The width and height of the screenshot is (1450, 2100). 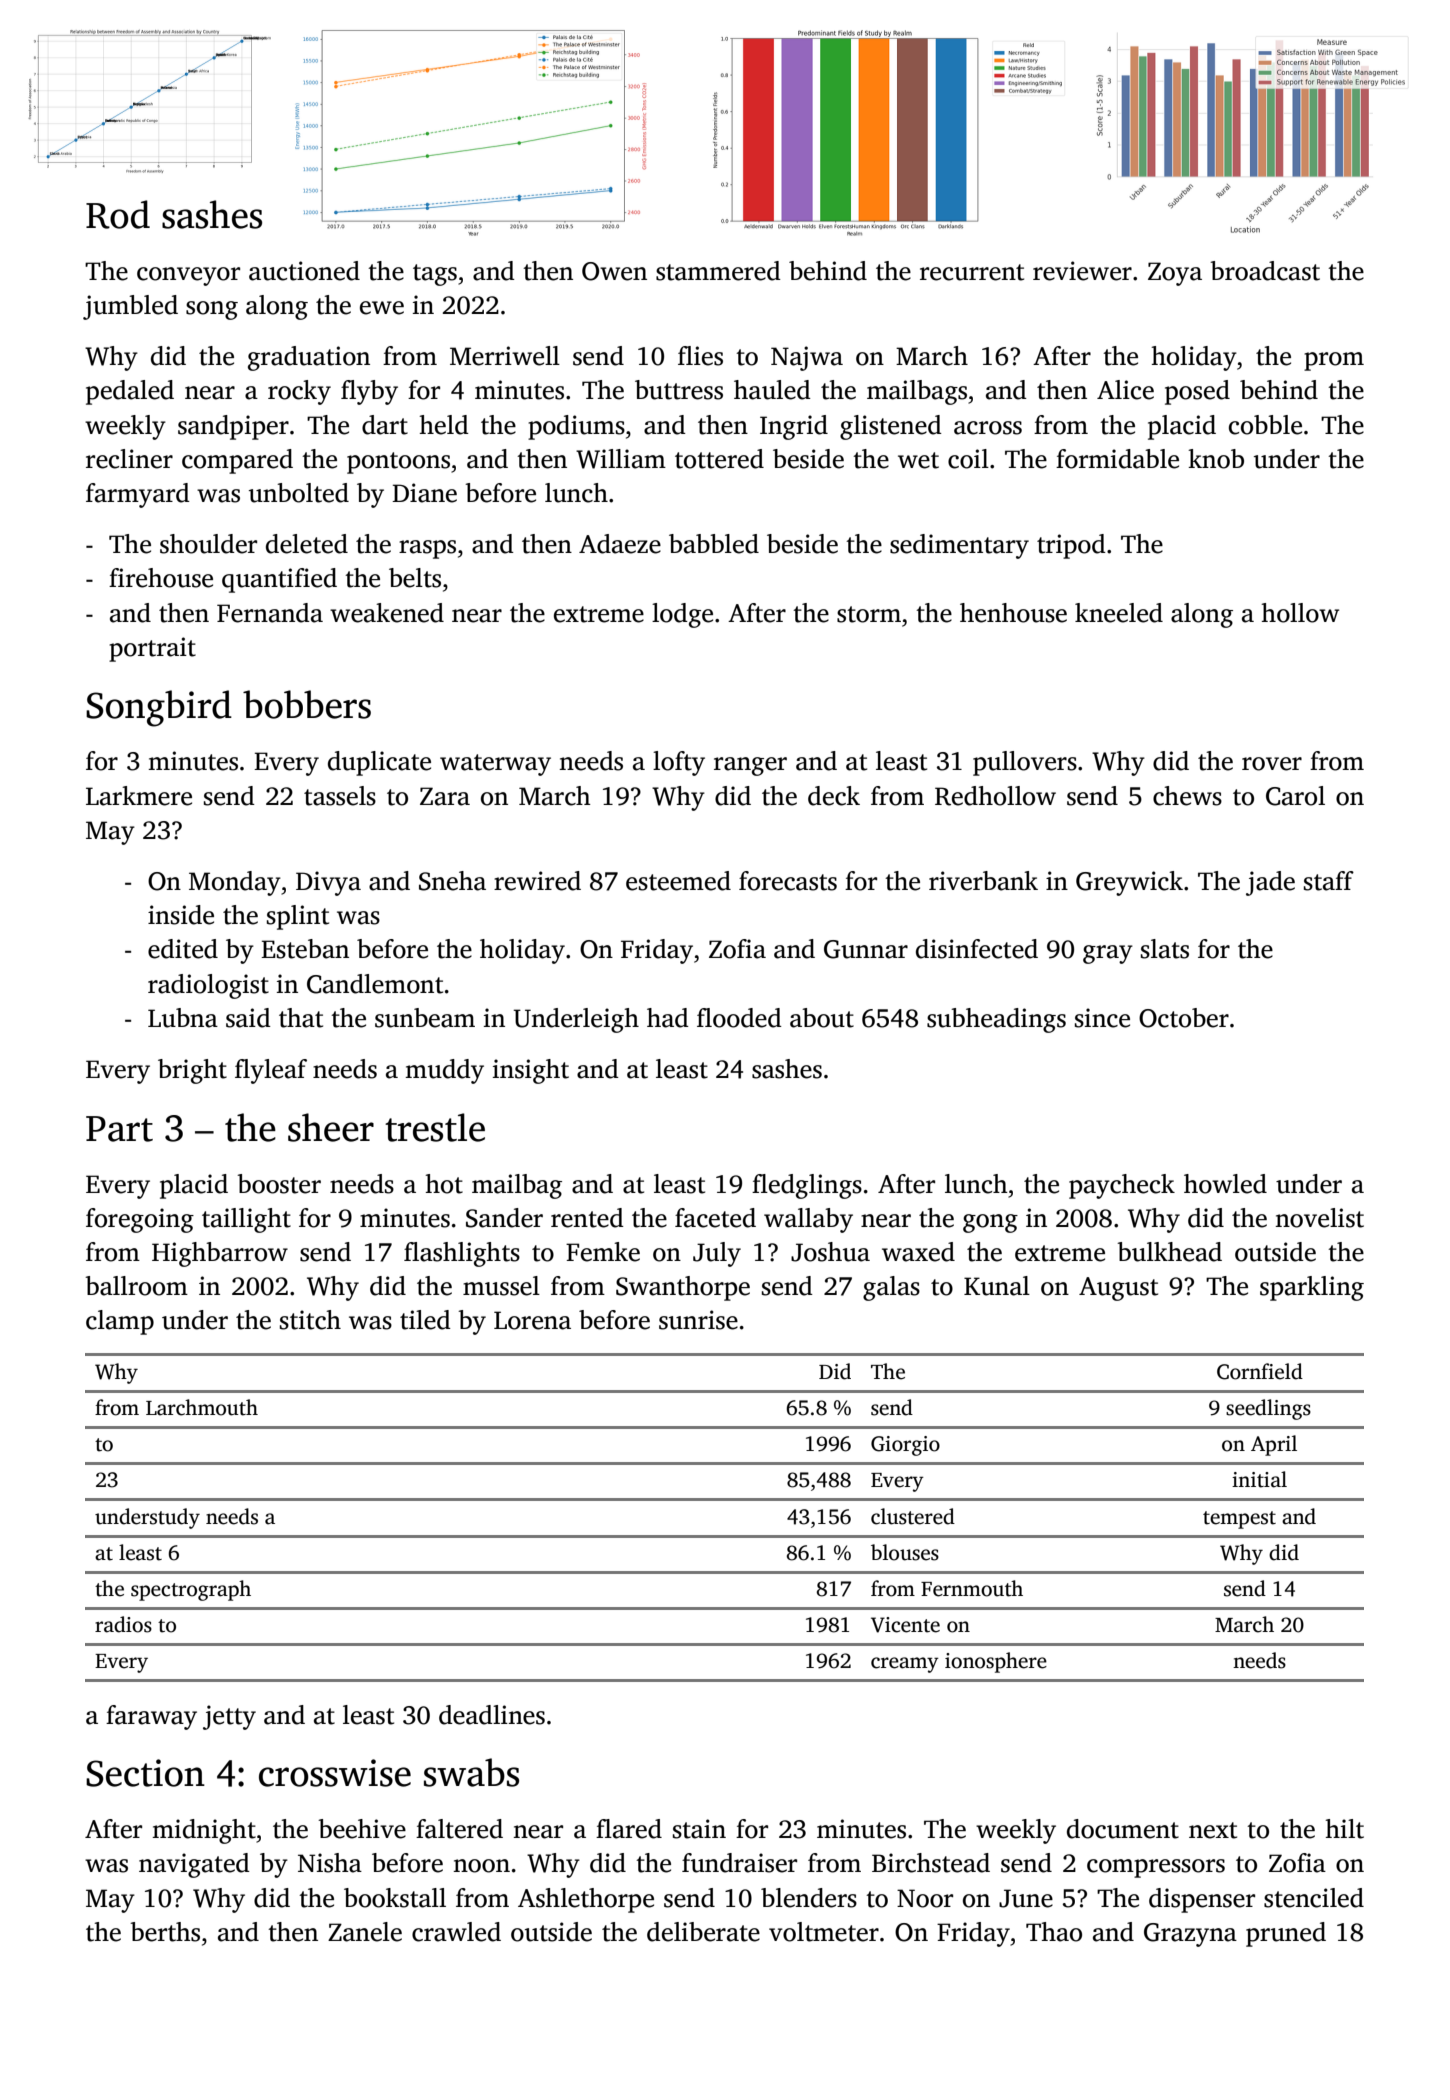 I want to click on reviewer, so click(x=1082, y=271).
